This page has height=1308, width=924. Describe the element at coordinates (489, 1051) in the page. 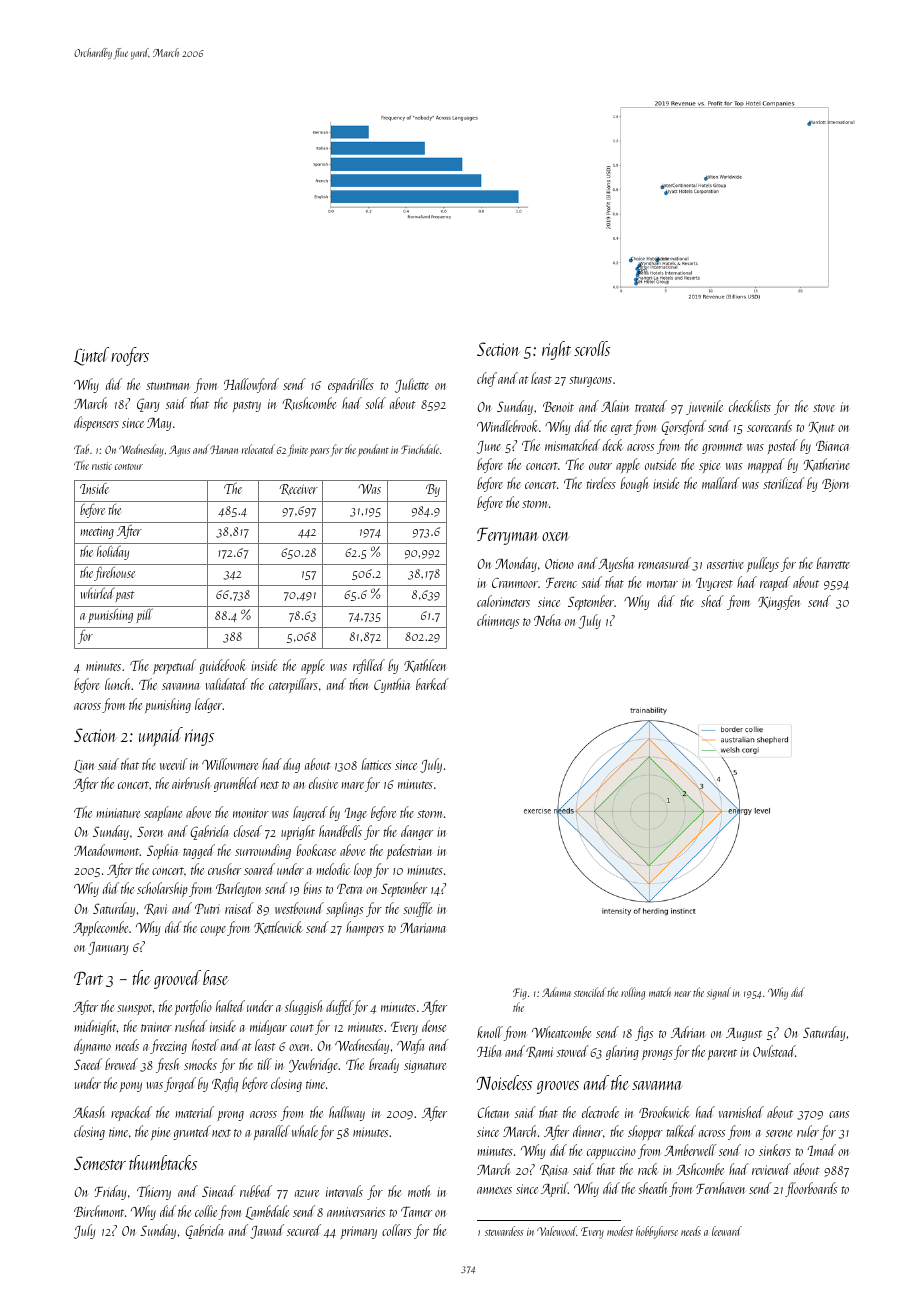

I see `Hiba` at that location.
